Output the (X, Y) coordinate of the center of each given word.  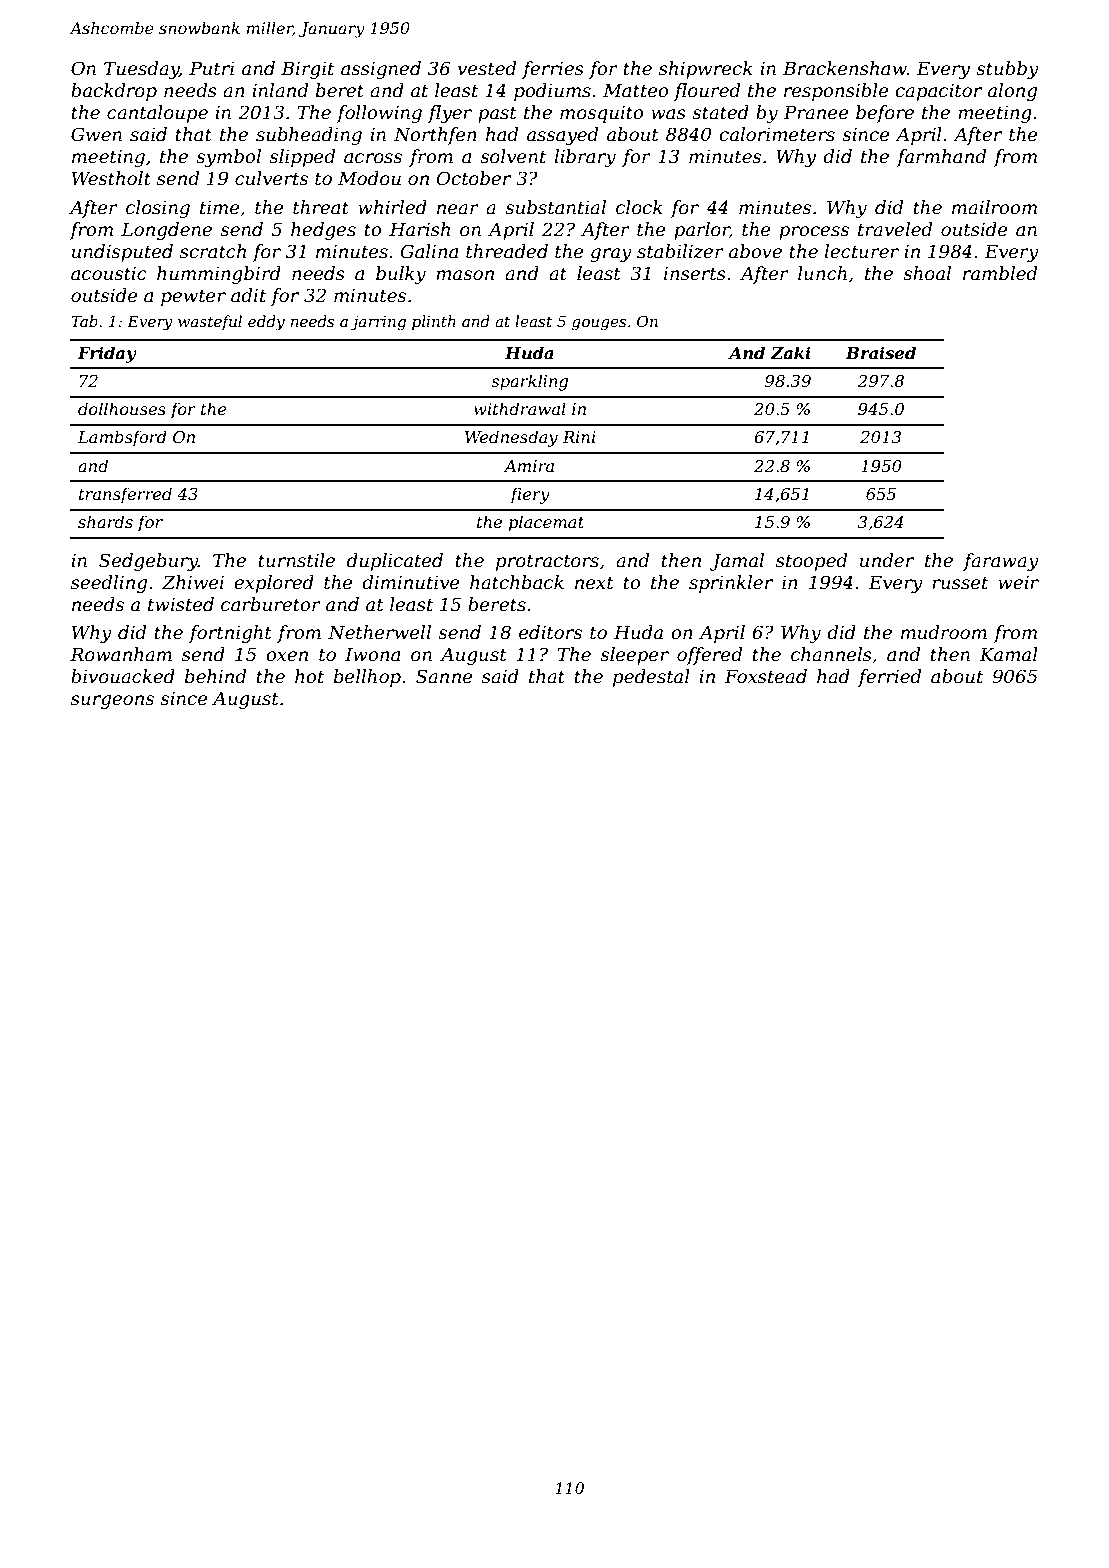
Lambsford (122, 438)
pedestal (651, 678)
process (814, 233)
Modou (369, 178)
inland (280, 90)
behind (215, 676)
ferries (553, 70)
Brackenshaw (845, 68)
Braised (880, 352)
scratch (213, 251)
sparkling (529, 382)
